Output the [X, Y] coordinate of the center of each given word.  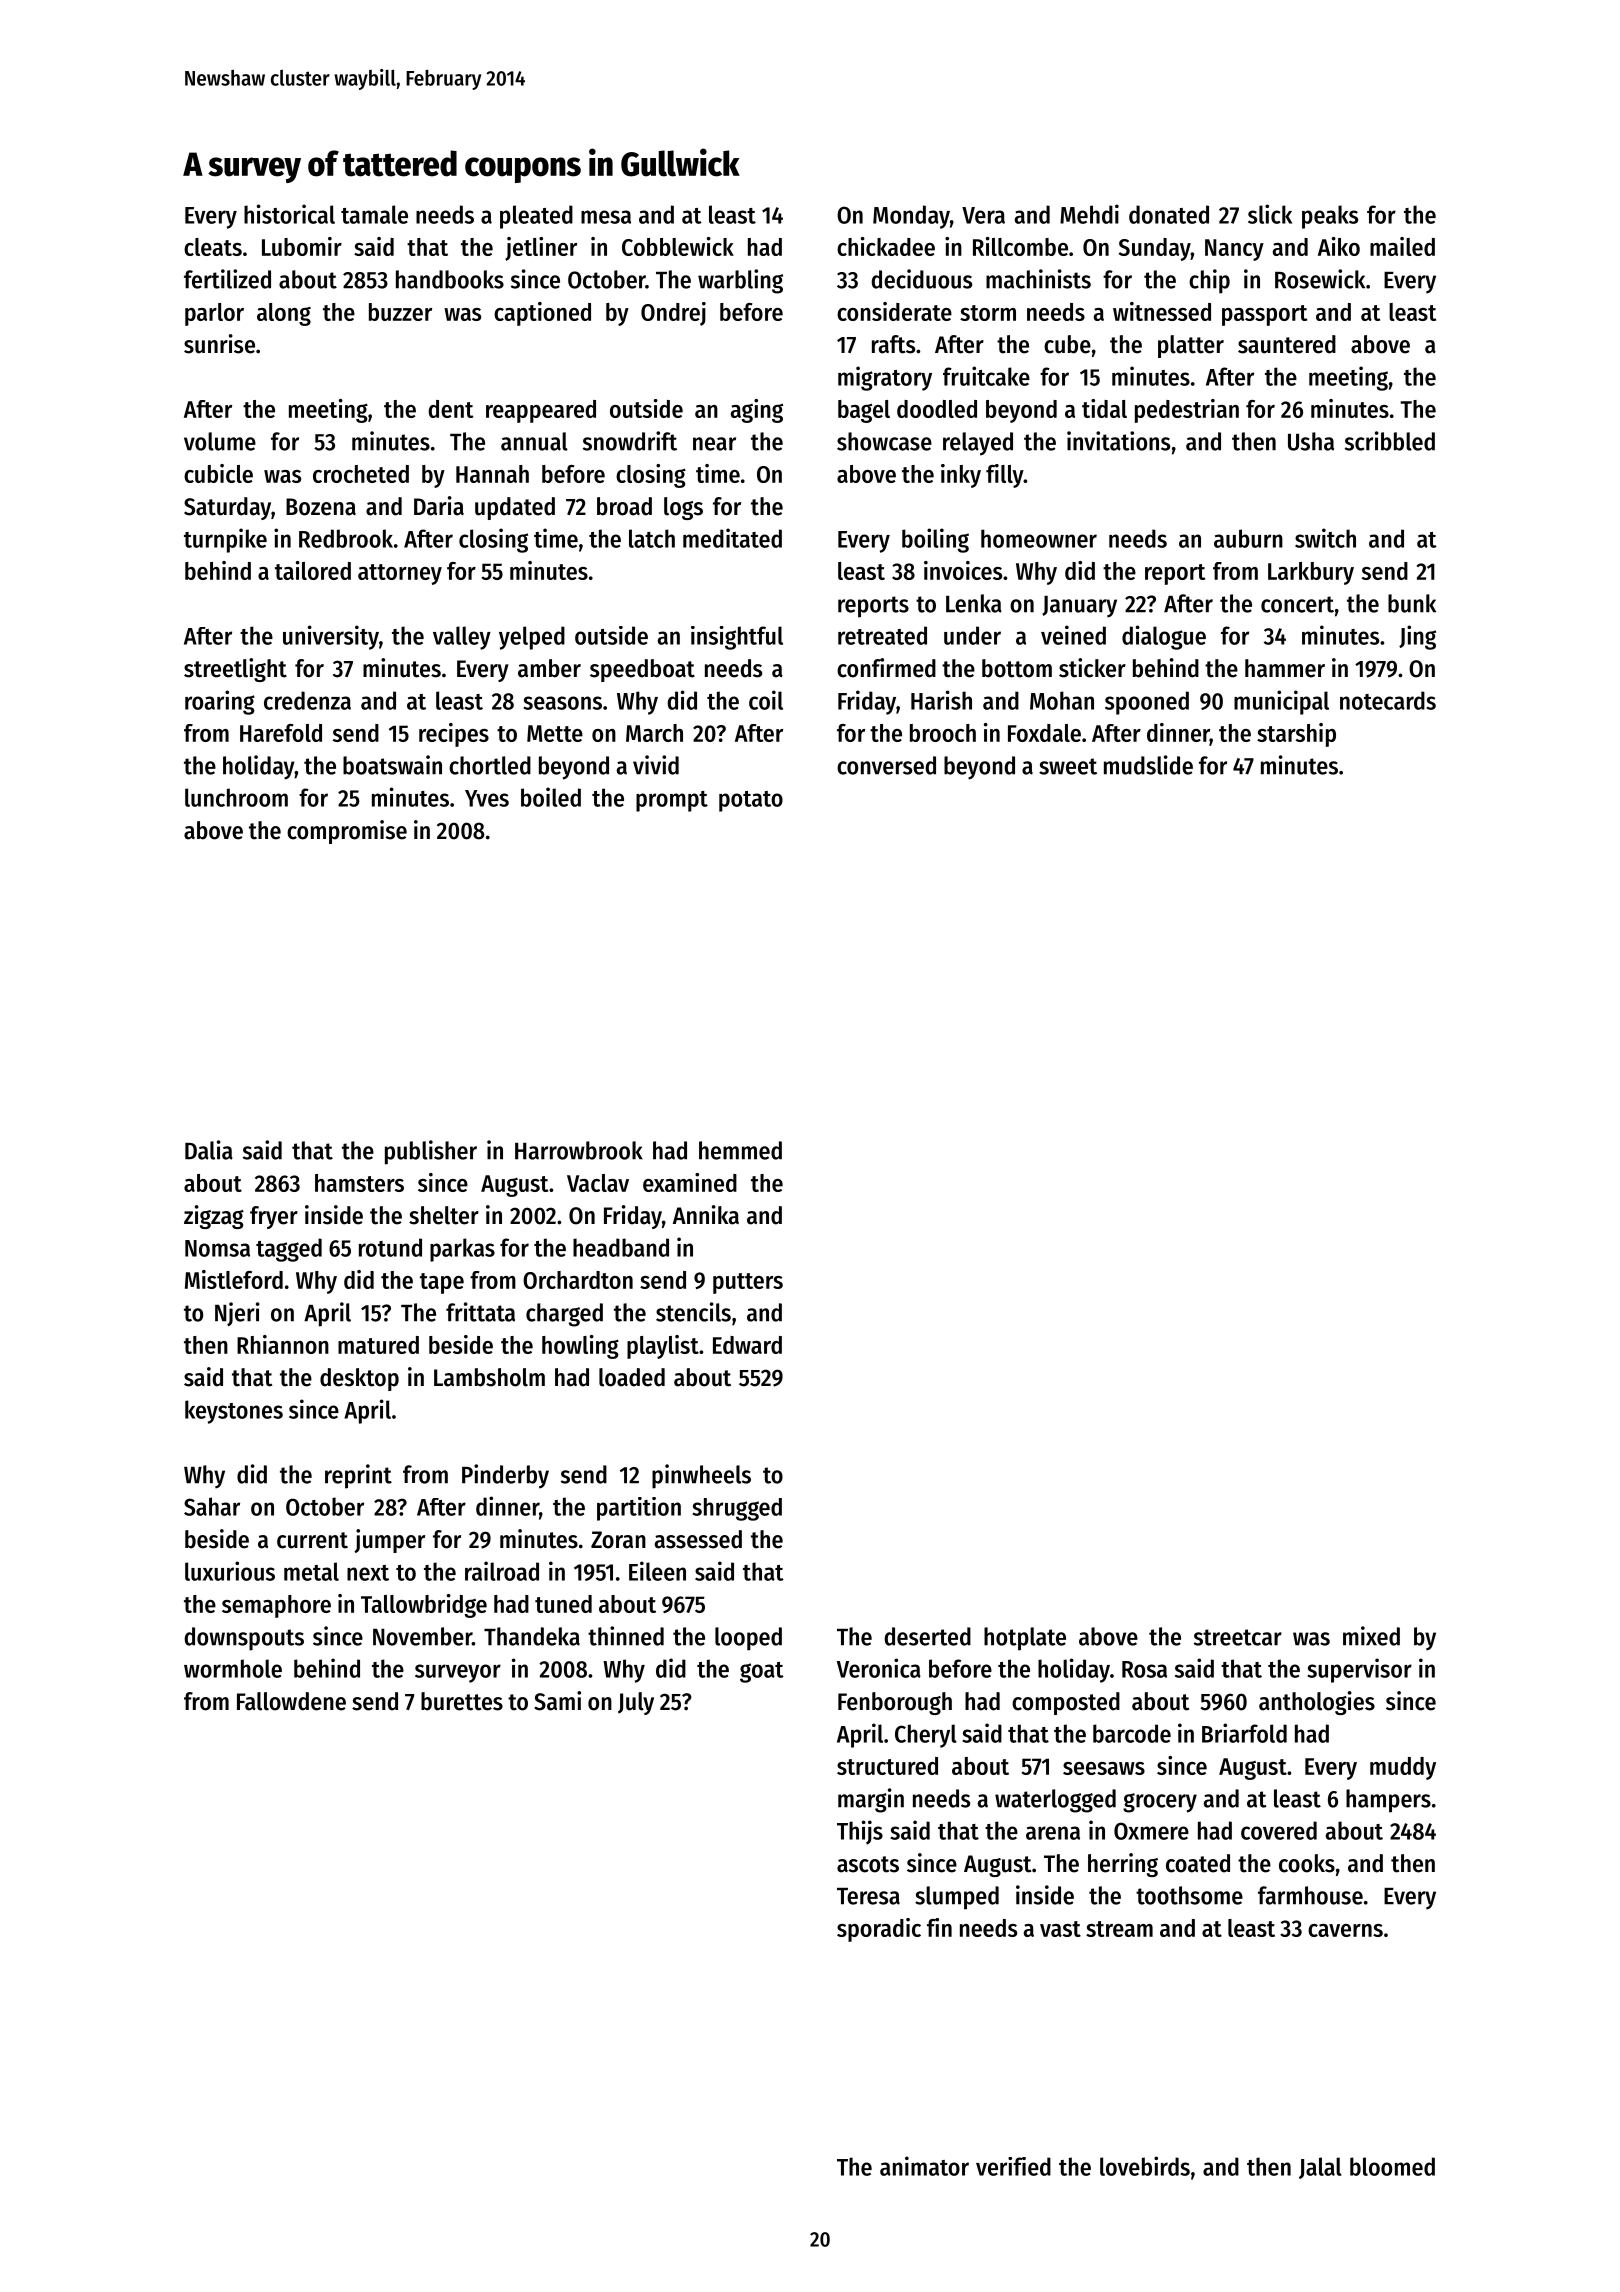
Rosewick [1320, 279]
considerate [894, 311]
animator [924, 2166]
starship [1296, 735]
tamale [374, 214]
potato [751, 801]
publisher [431, 1152]
